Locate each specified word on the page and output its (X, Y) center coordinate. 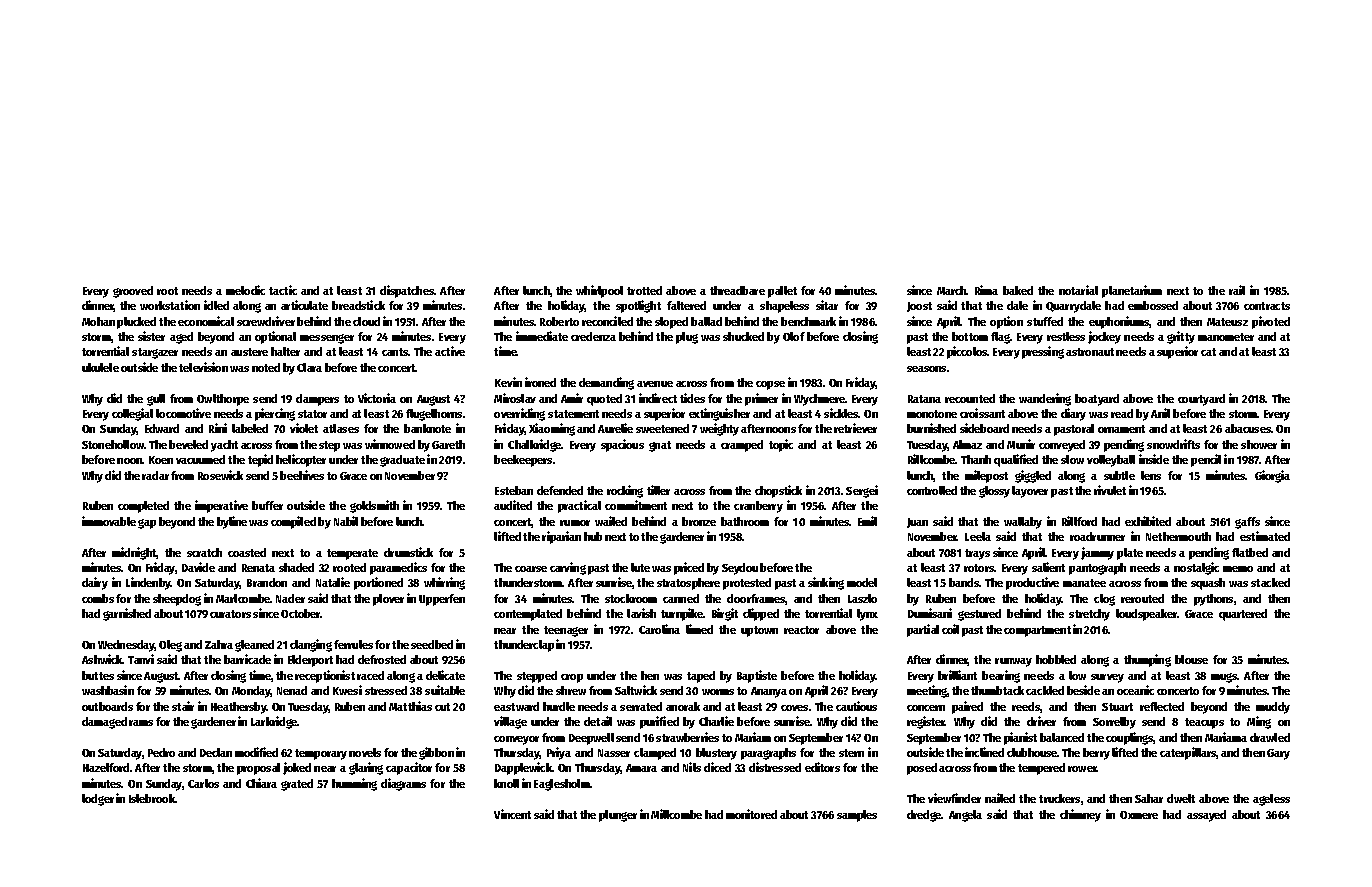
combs (98, 598)
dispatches (407, 291)
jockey (1104, 337)
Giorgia (1272, 476)
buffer (267, 505)
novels (365, 752)
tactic (283, 290)
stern (851, 753)
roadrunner (1097, 536)
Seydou (740, 569)
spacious (622, 445)
